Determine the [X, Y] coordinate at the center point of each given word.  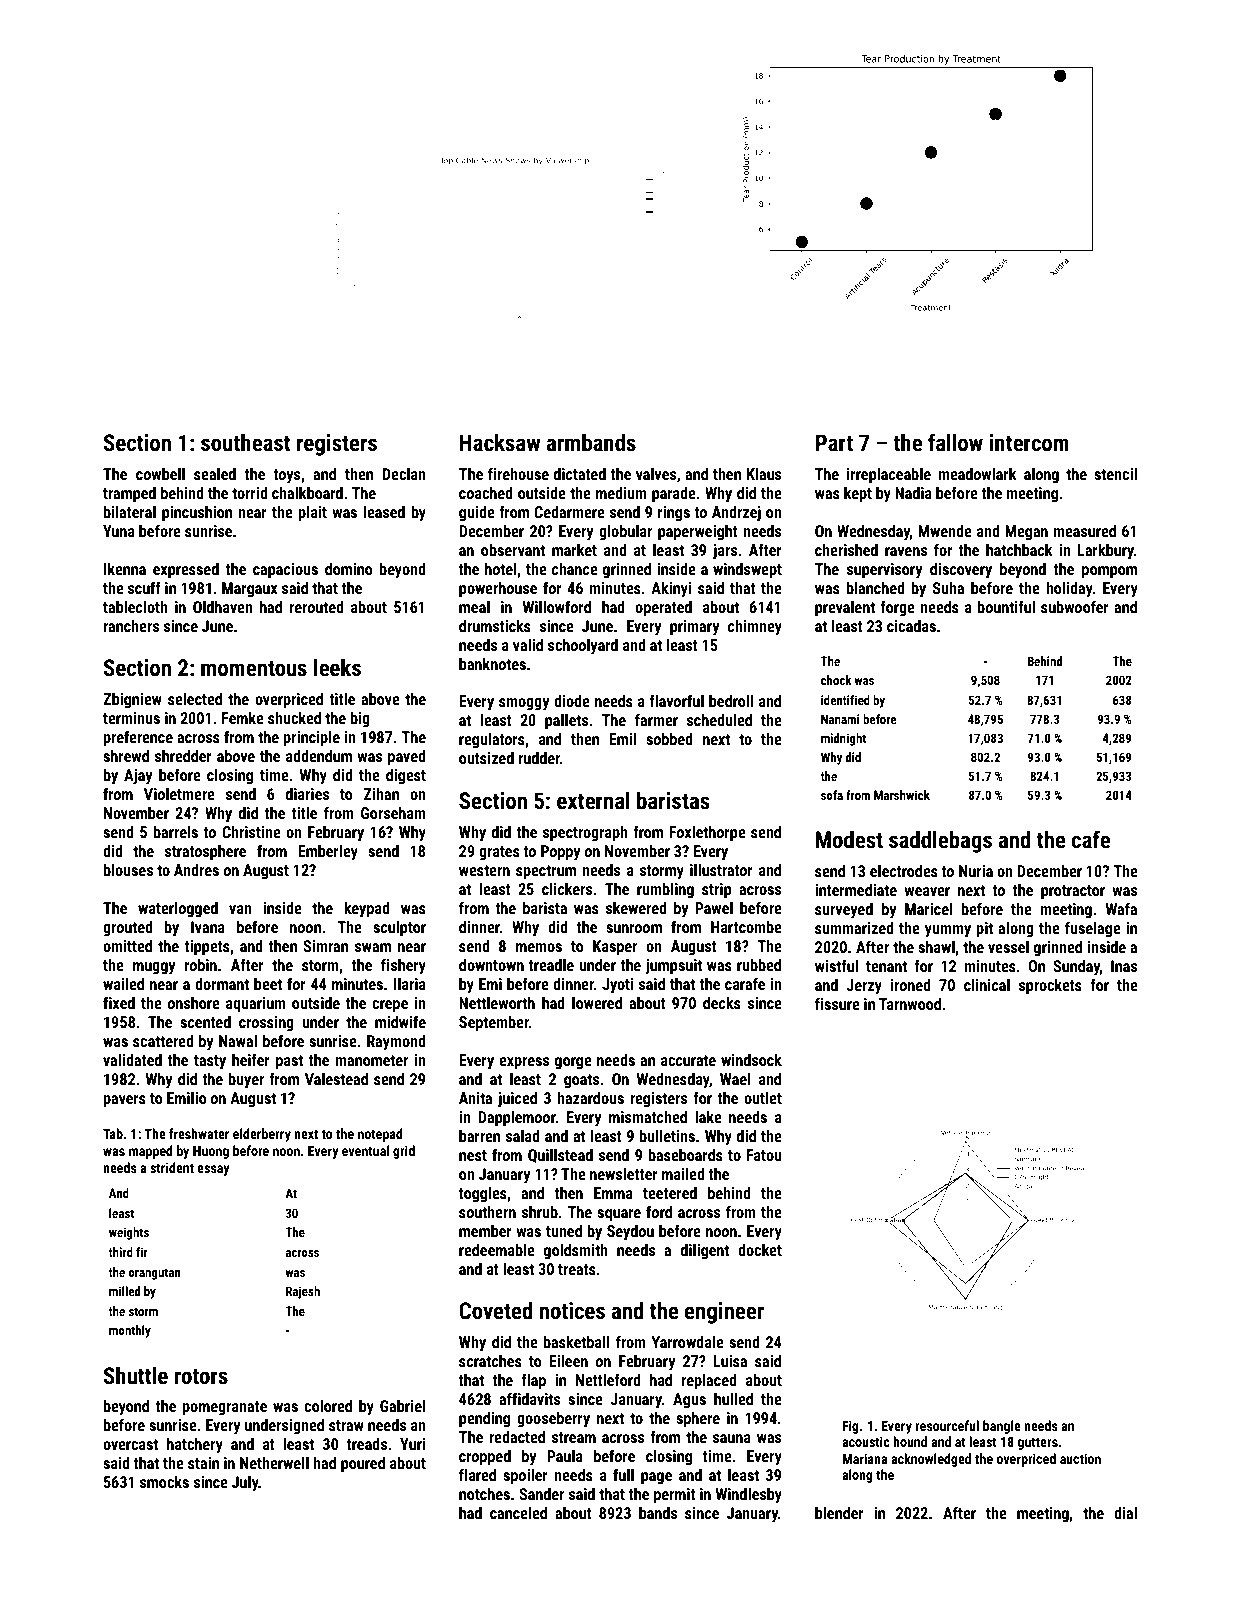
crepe [390, 1006]
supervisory [884, 571]
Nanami [840, 719]
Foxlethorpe [707, 834]
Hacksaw [500, 443]
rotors [201, 1377]
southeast [246, 443]
